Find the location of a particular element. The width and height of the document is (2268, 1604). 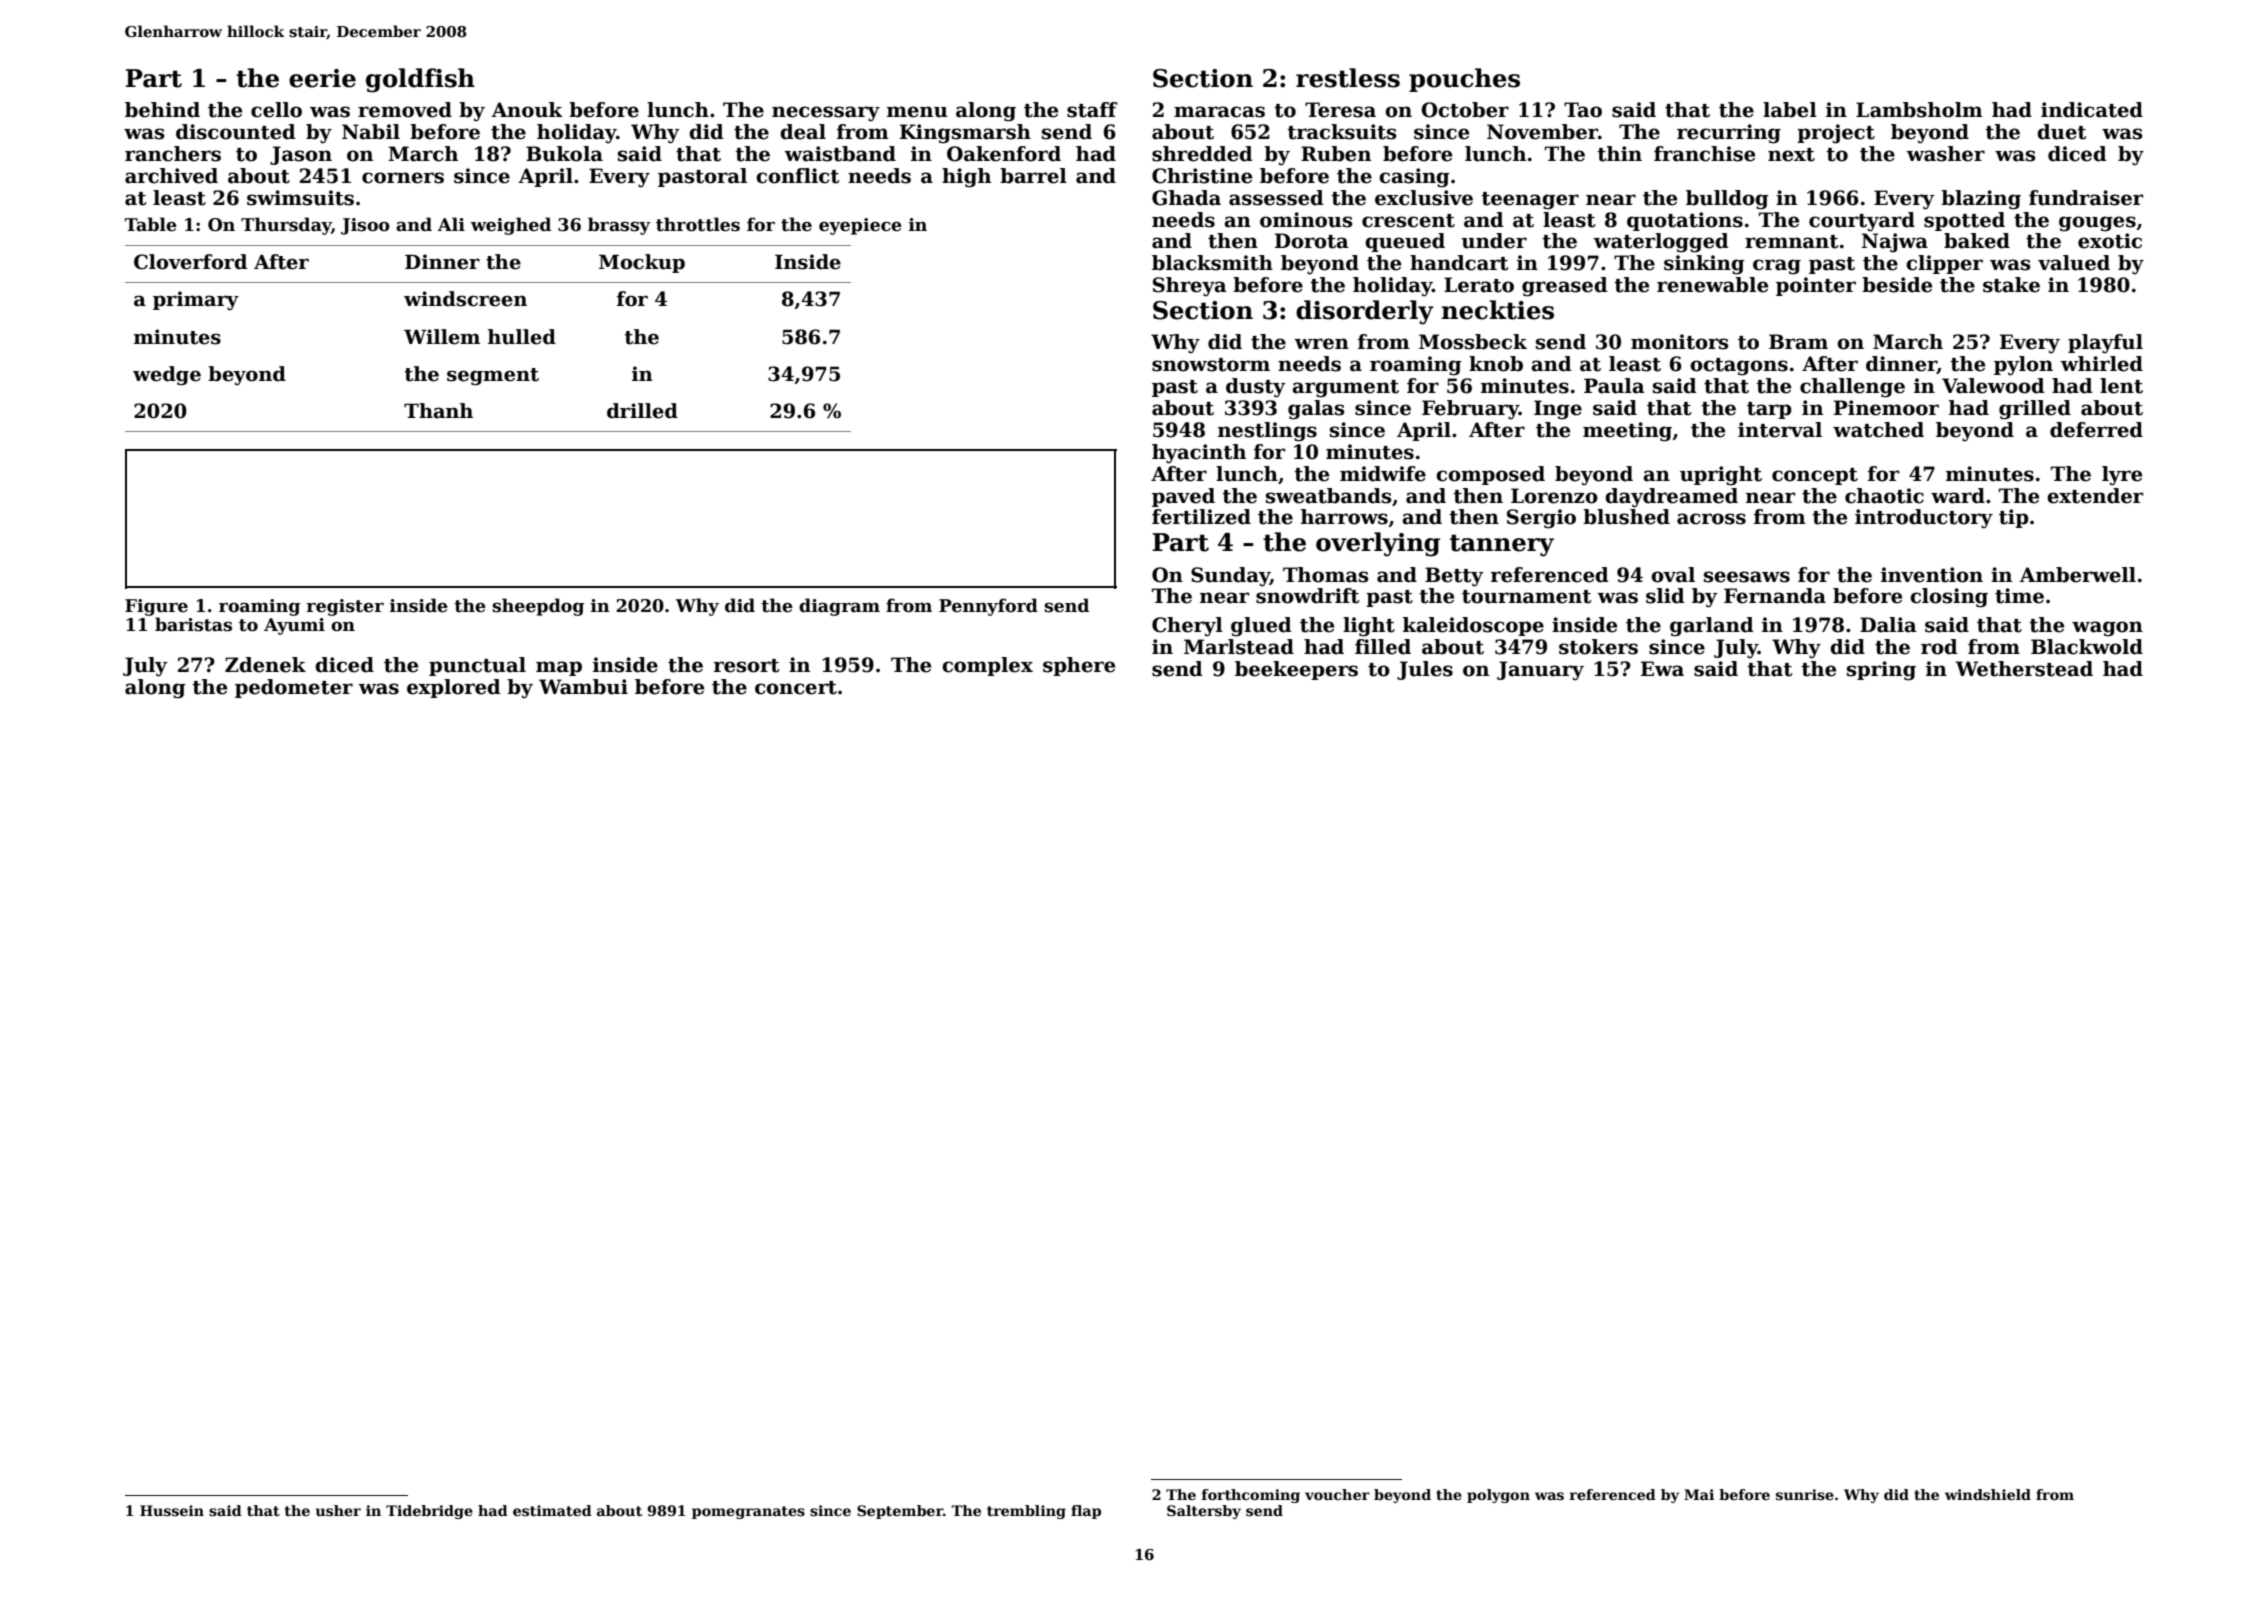

pomegranates is located at coordinates (748, 1512).
